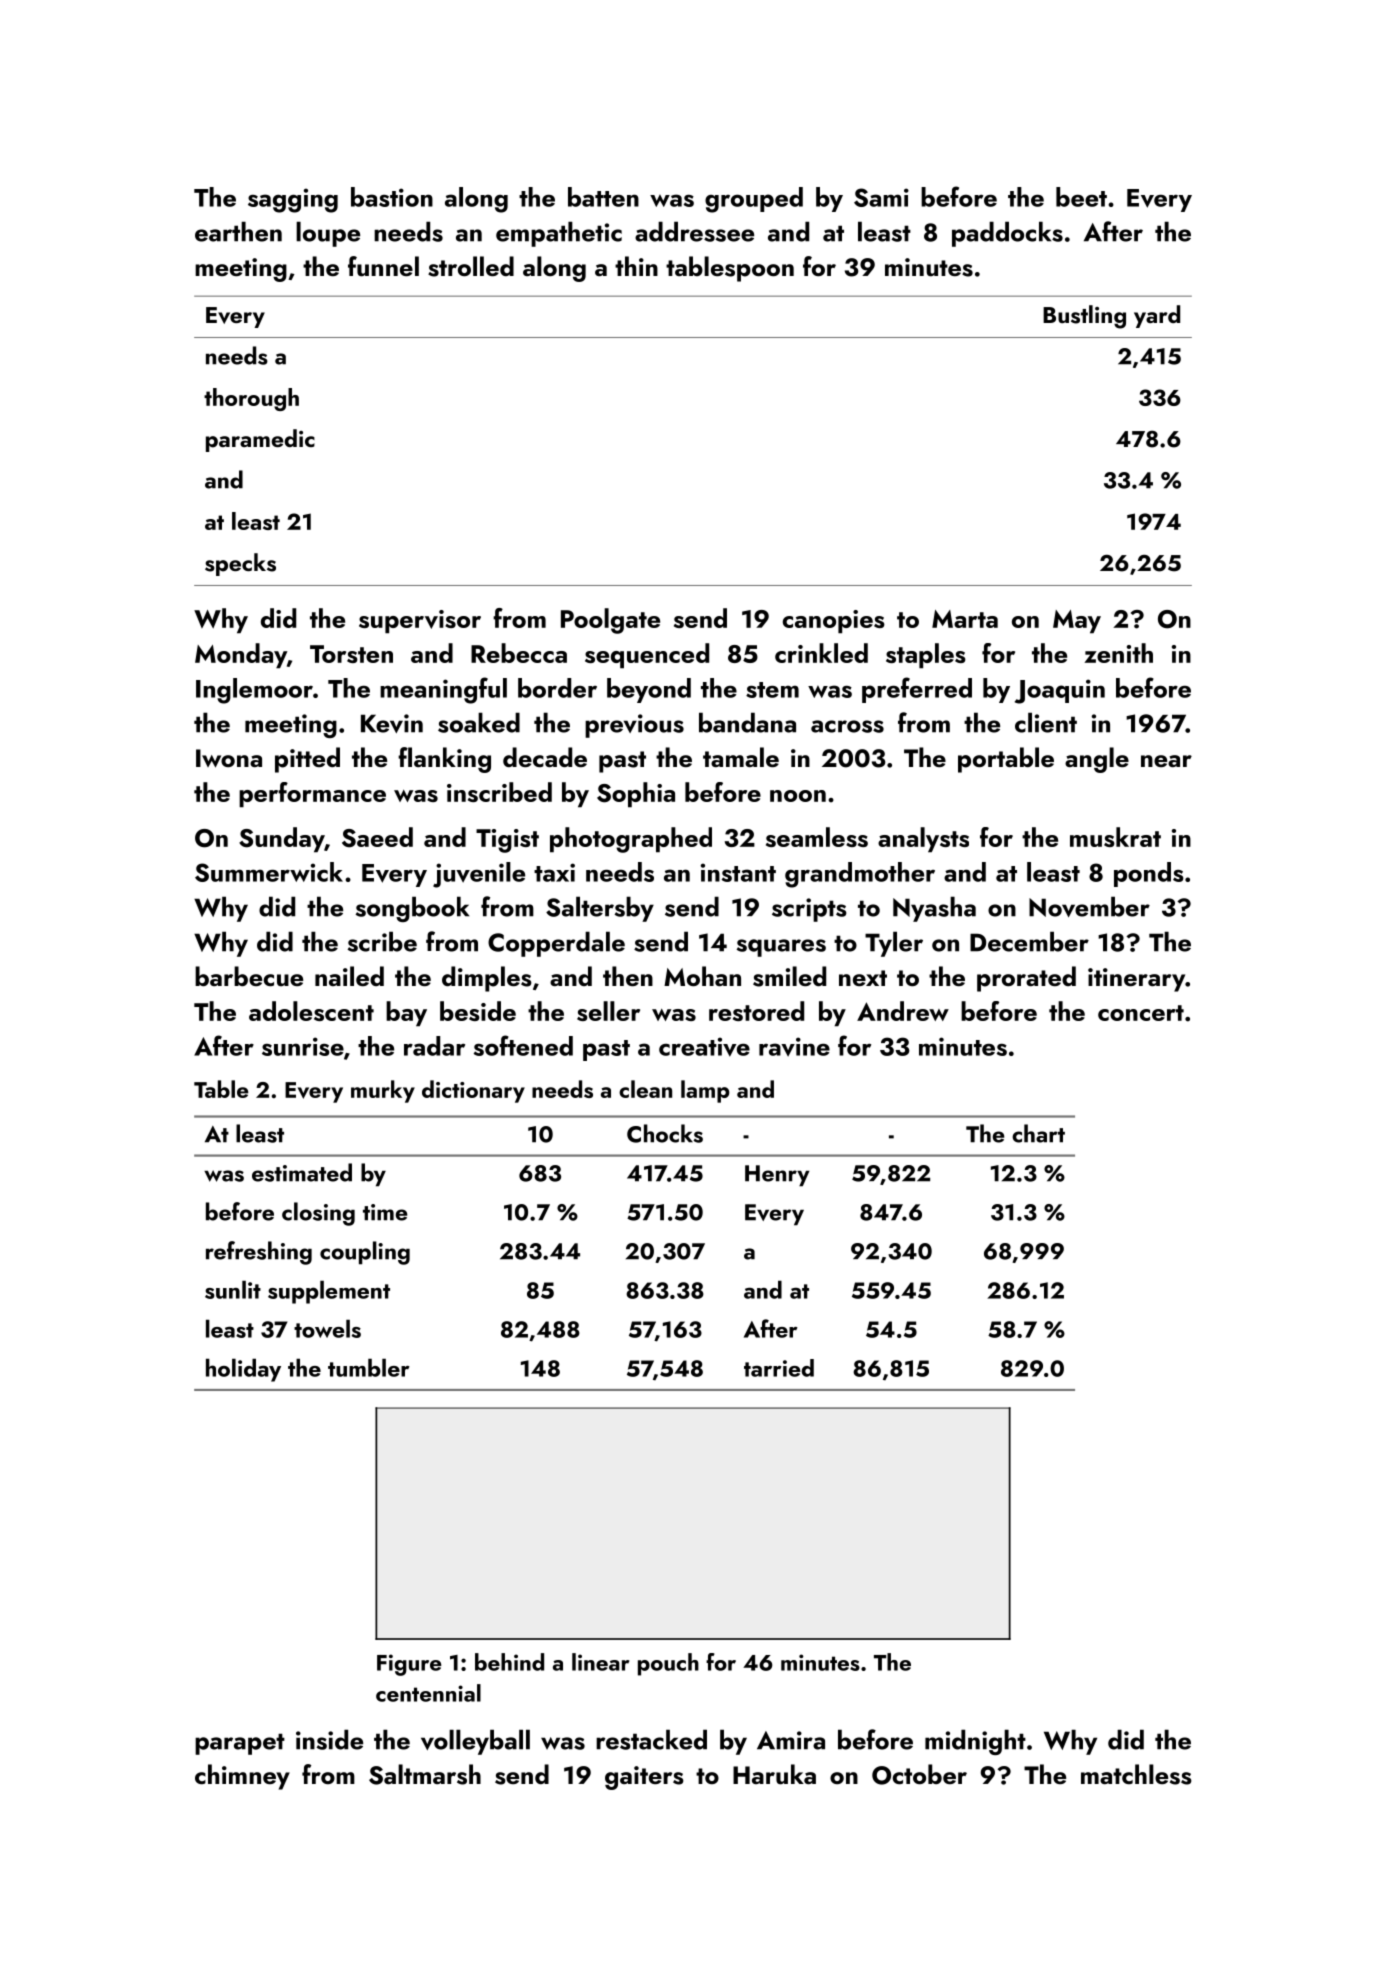 The image size is (1386, 1969). What do you see at coordinates (545, 757) in the screenshot?
I see `decade` at bounding box center [545, 757].
